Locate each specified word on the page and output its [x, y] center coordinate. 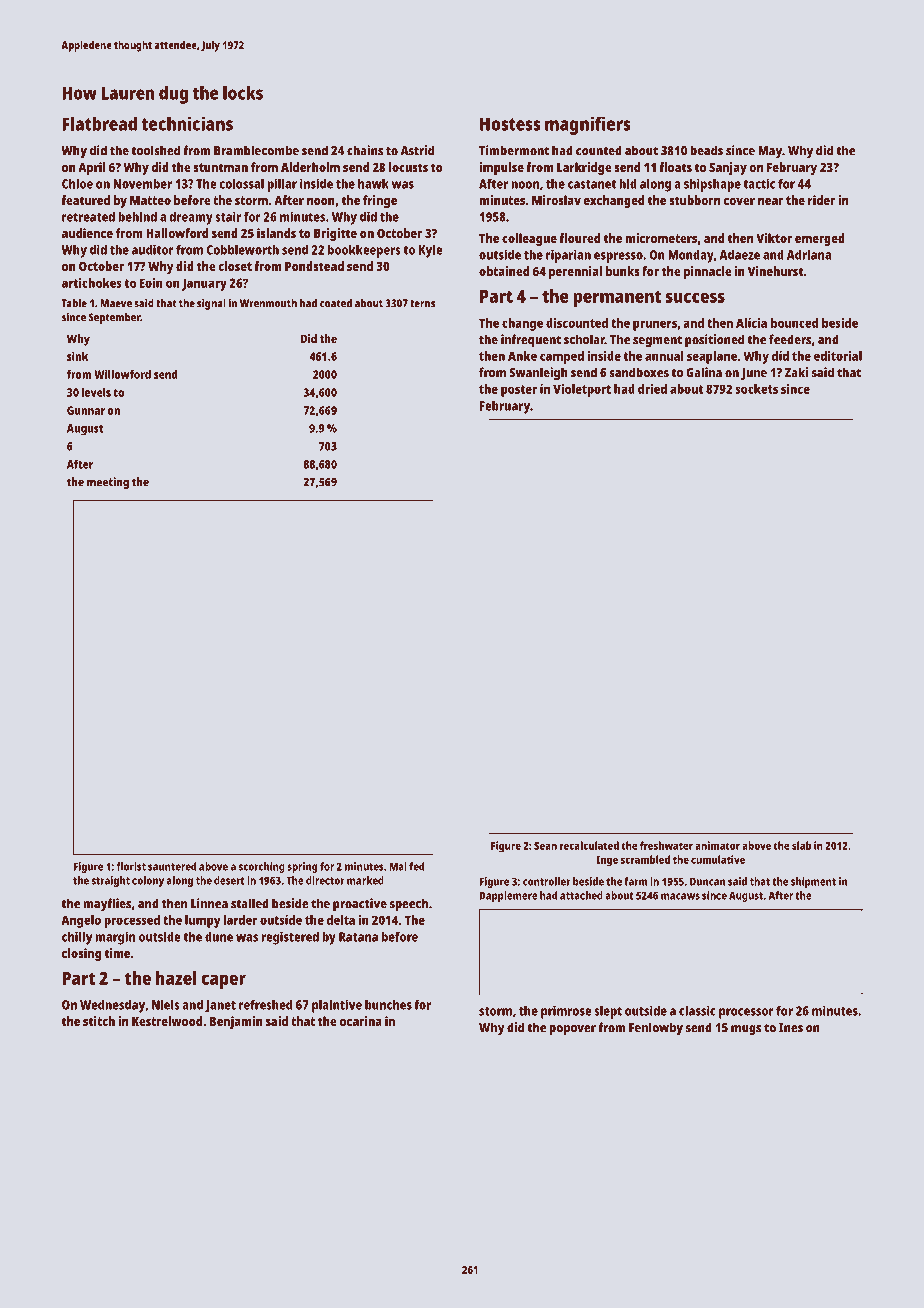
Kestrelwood [167, 1021]
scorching [262, 867]
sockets [756, 389]
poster [519, 391]
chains [365, 150]
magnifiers [588, 125]
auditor [153, 250]
